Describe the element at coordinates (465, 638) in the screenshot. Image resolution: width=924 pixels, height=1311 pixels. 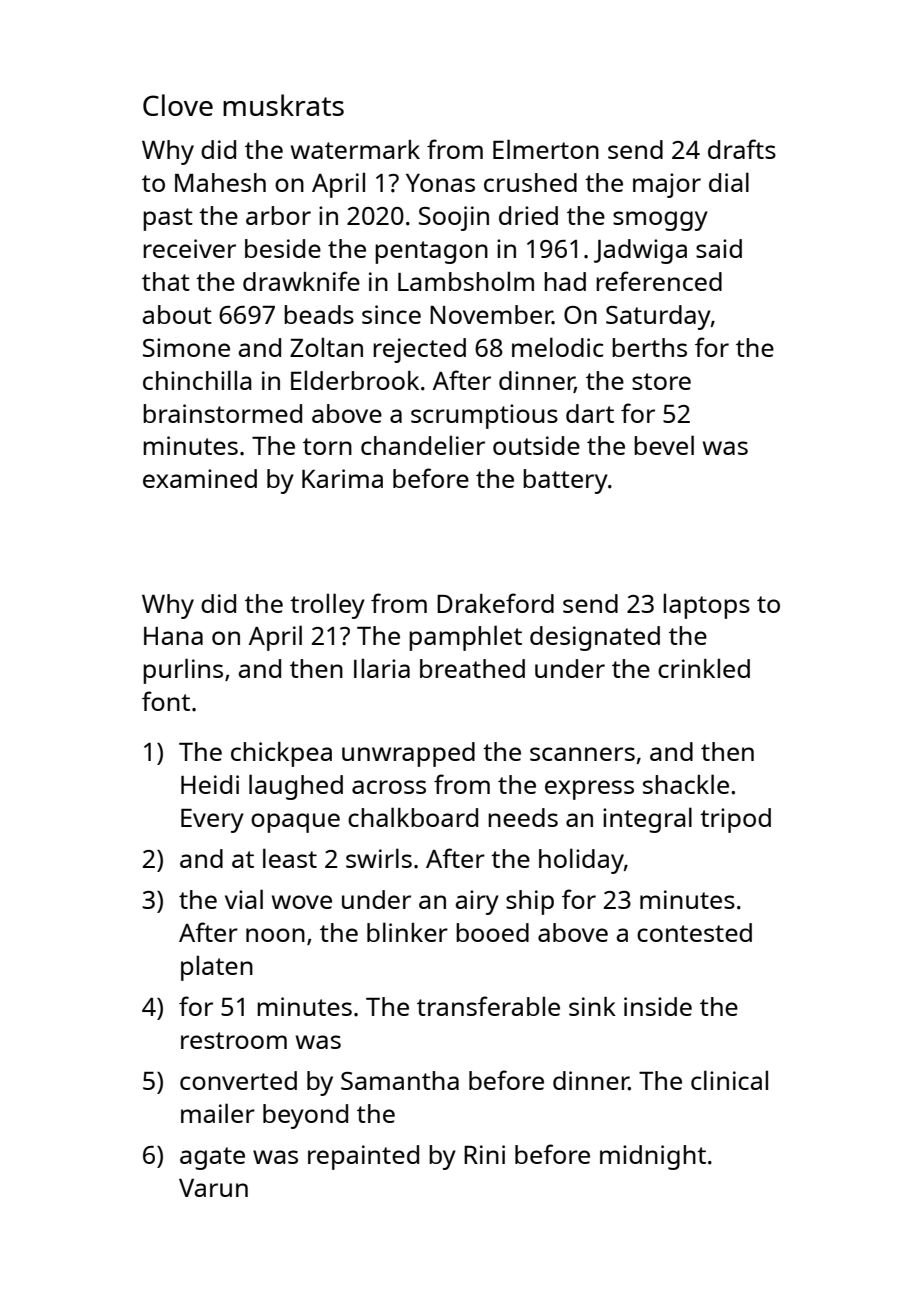
I see `pamphlet` at that location.
